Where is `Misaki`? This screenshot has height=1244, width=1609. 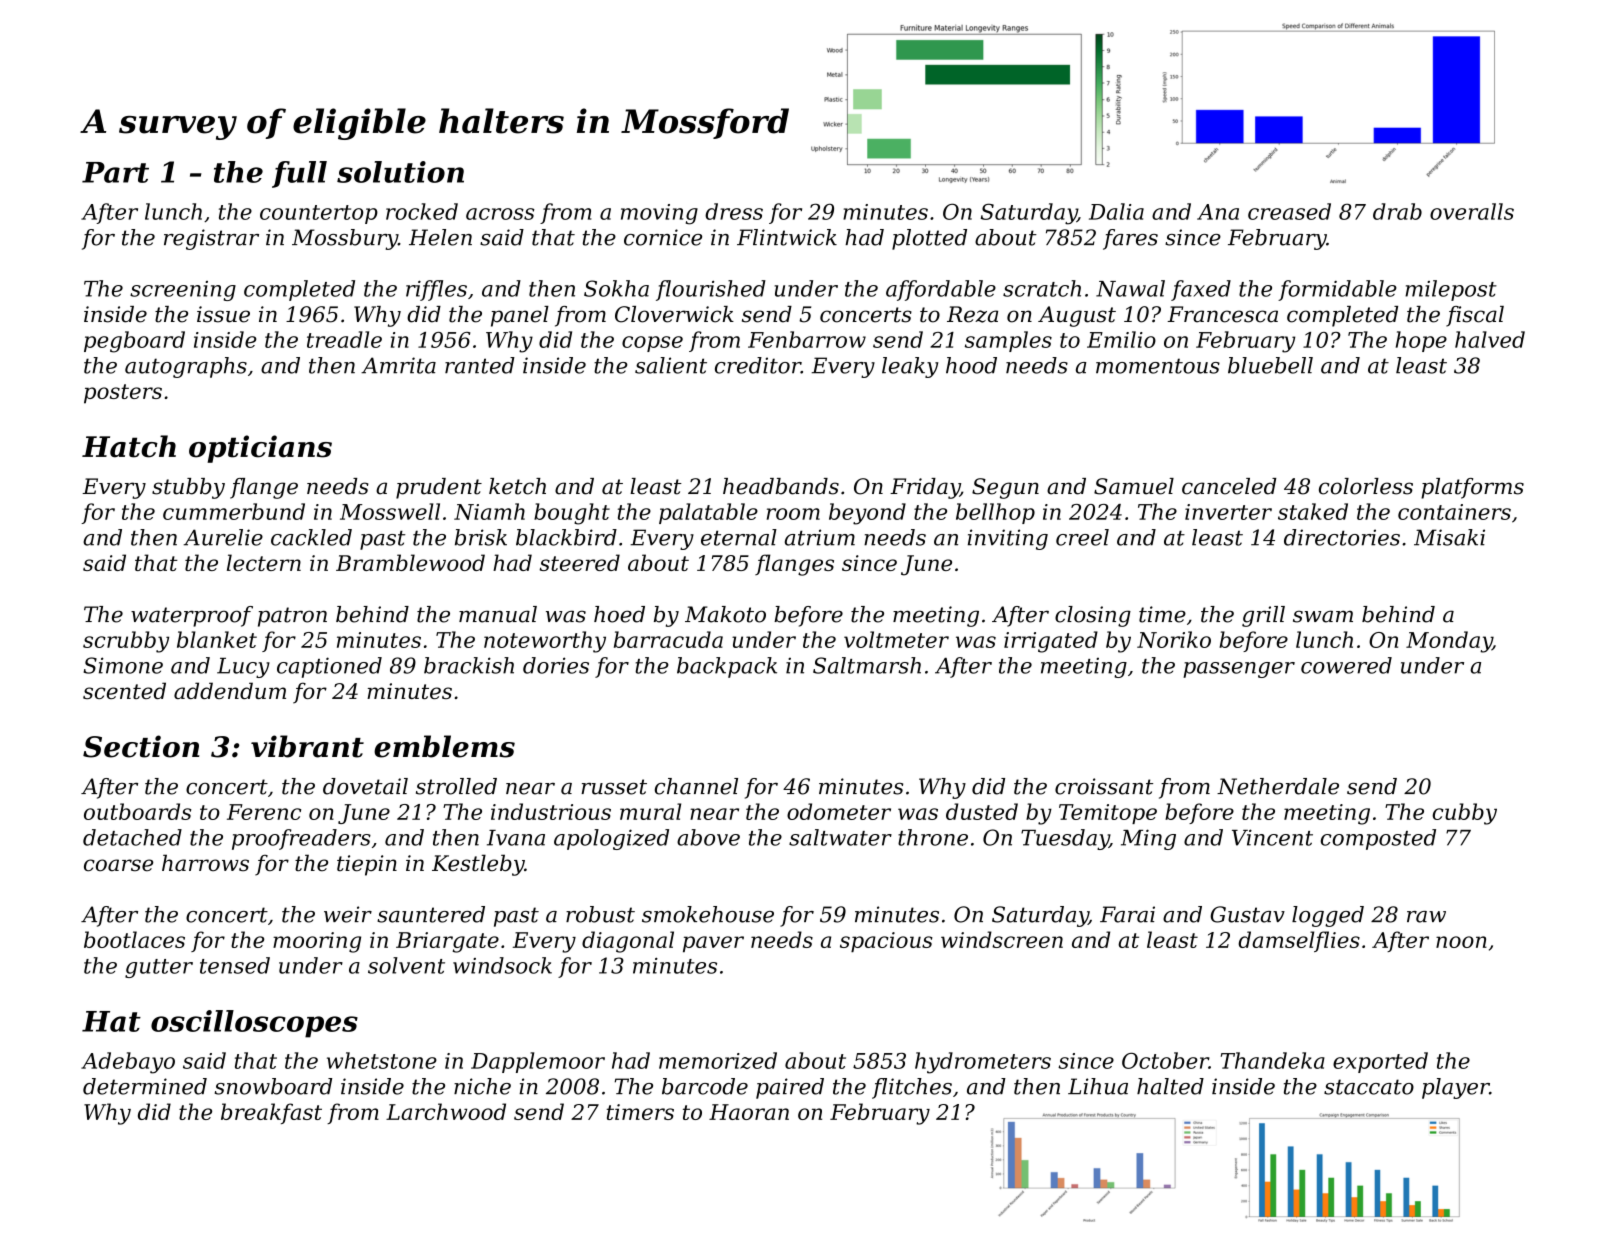 Misaki is located at coordinates (1449, 537).
